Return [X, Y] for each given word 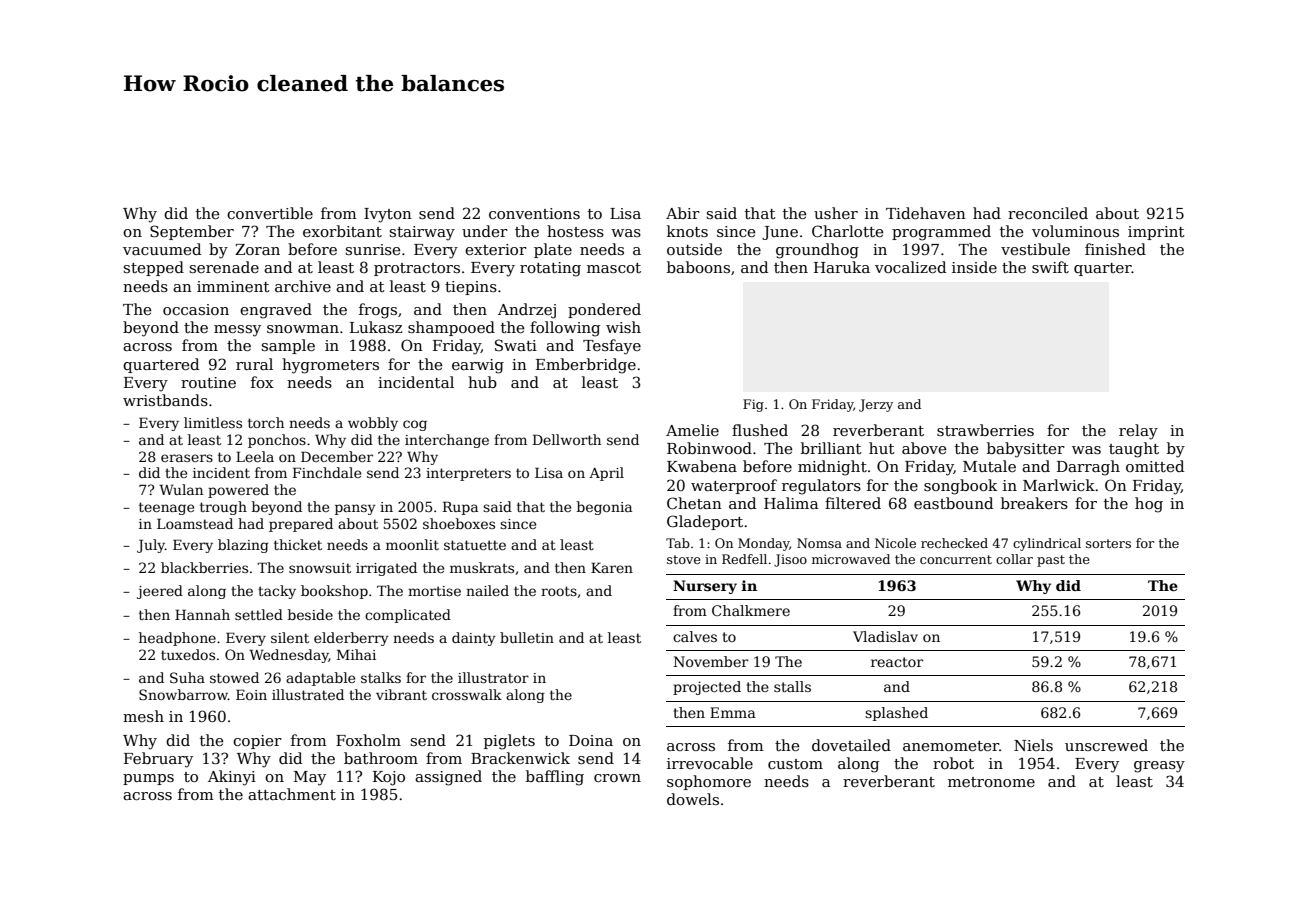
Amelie [692, 430]
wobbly [373, 424]
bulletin [527, 637]
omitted [1155, 466]
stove [684, 559]
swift [1050, 267]
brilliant [831, 448]
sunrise [372, 249]
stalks [381, 677]
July [151, 546]
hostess [575, 231]
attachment [292, 794]
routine [208, 382]
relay [1138, 432]
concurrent [956, 559]
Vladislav [885, 636]
